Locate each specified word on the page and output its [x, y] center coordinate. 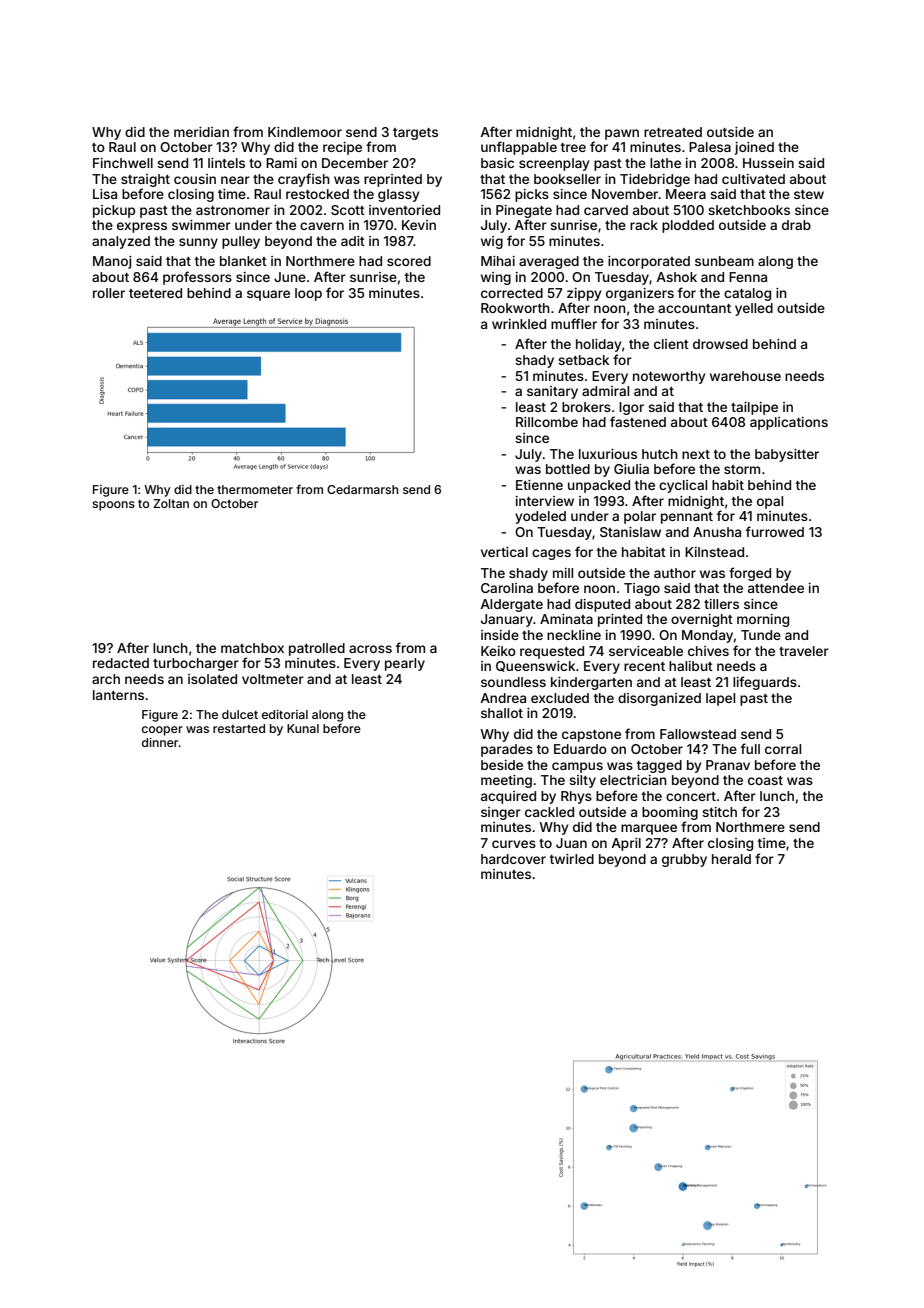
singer [501, 813]
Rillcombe [547, 422]
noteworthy [669, 377]
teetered [155, 293]
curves [514, 844]
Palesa [710, 147]
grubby [684, 860]
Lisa [105, 194]
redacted [121, 663]
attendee [776, 588]
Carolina [507, 588]
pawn [622, 134]
